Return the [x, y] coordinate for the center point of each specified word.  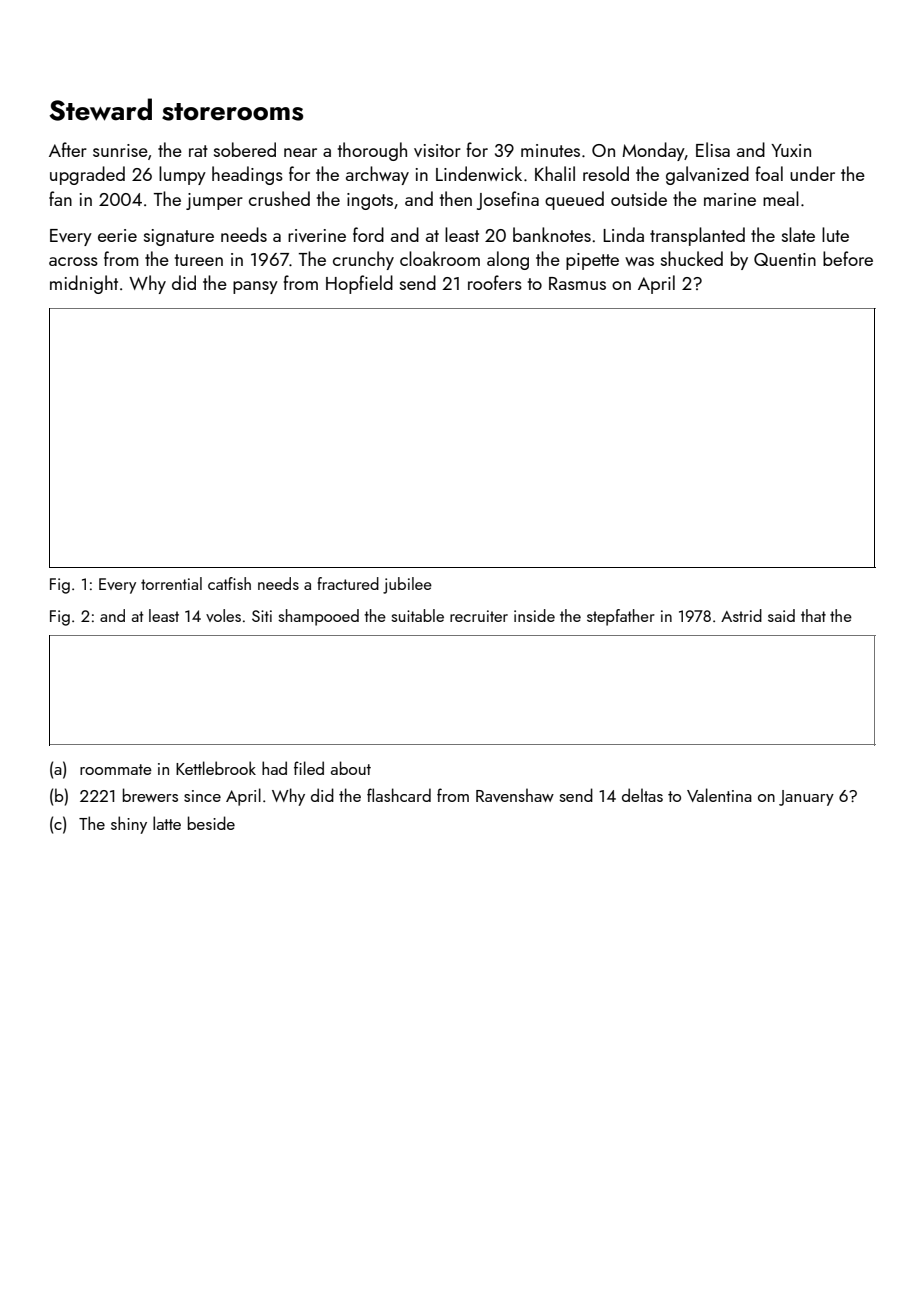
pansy [255, 287]
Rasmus [577, 283]
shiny [129, 825]
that [813, 615]
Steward [100, 109]
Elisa [713, 149]
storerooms [232, 112]
